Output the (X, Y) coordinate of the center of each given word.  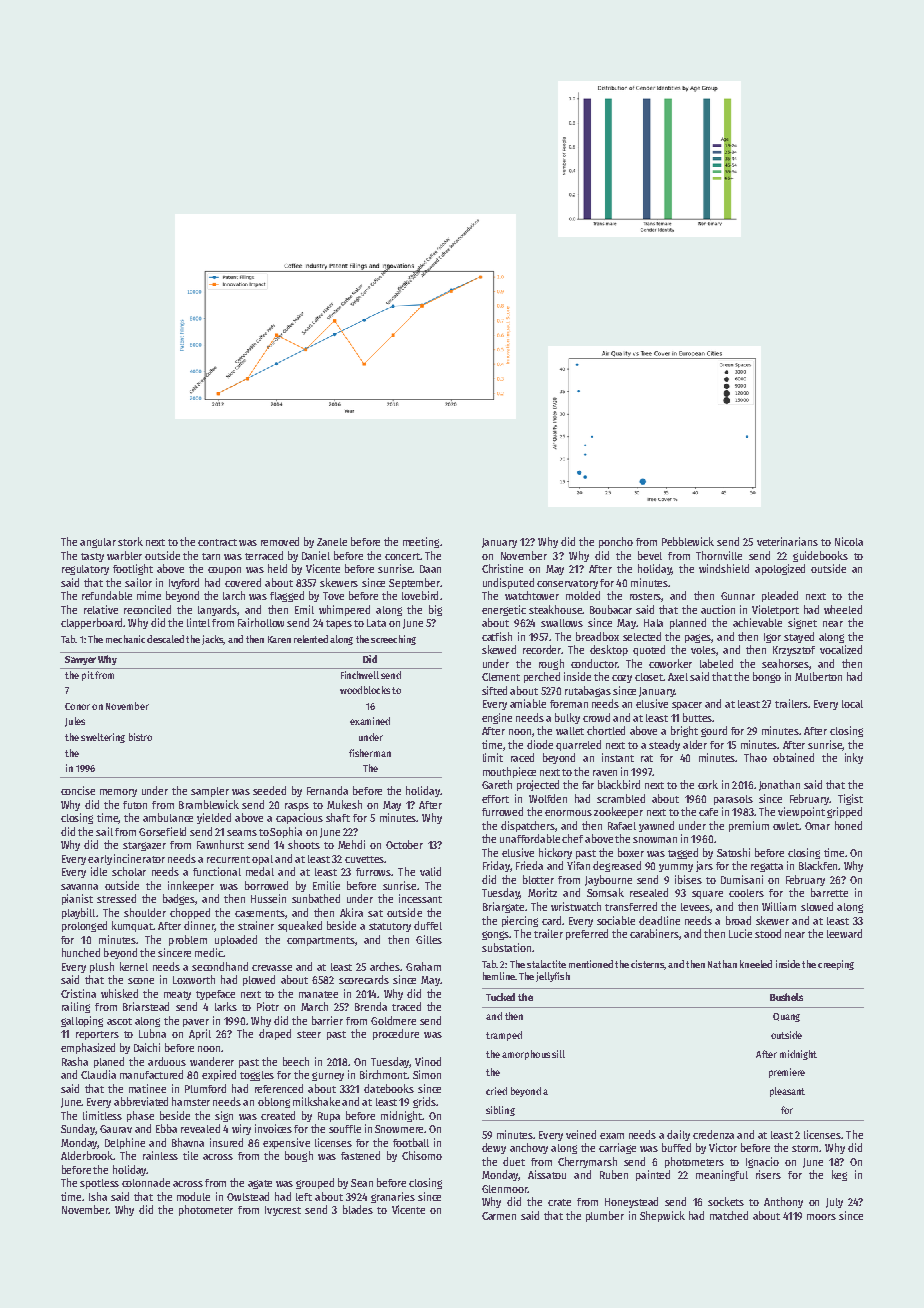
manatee (318, 994)
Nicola (849, 541)
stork (130, 541)
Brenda (371, 1006)
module (193, 1196)
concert (402, 556)
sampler (210, 792)
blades (358, 1209)
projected (538, 785)
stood (768, 933)
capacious (299, 818)
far (588, 785)
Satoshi (733, 852)
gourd (714, 731)
